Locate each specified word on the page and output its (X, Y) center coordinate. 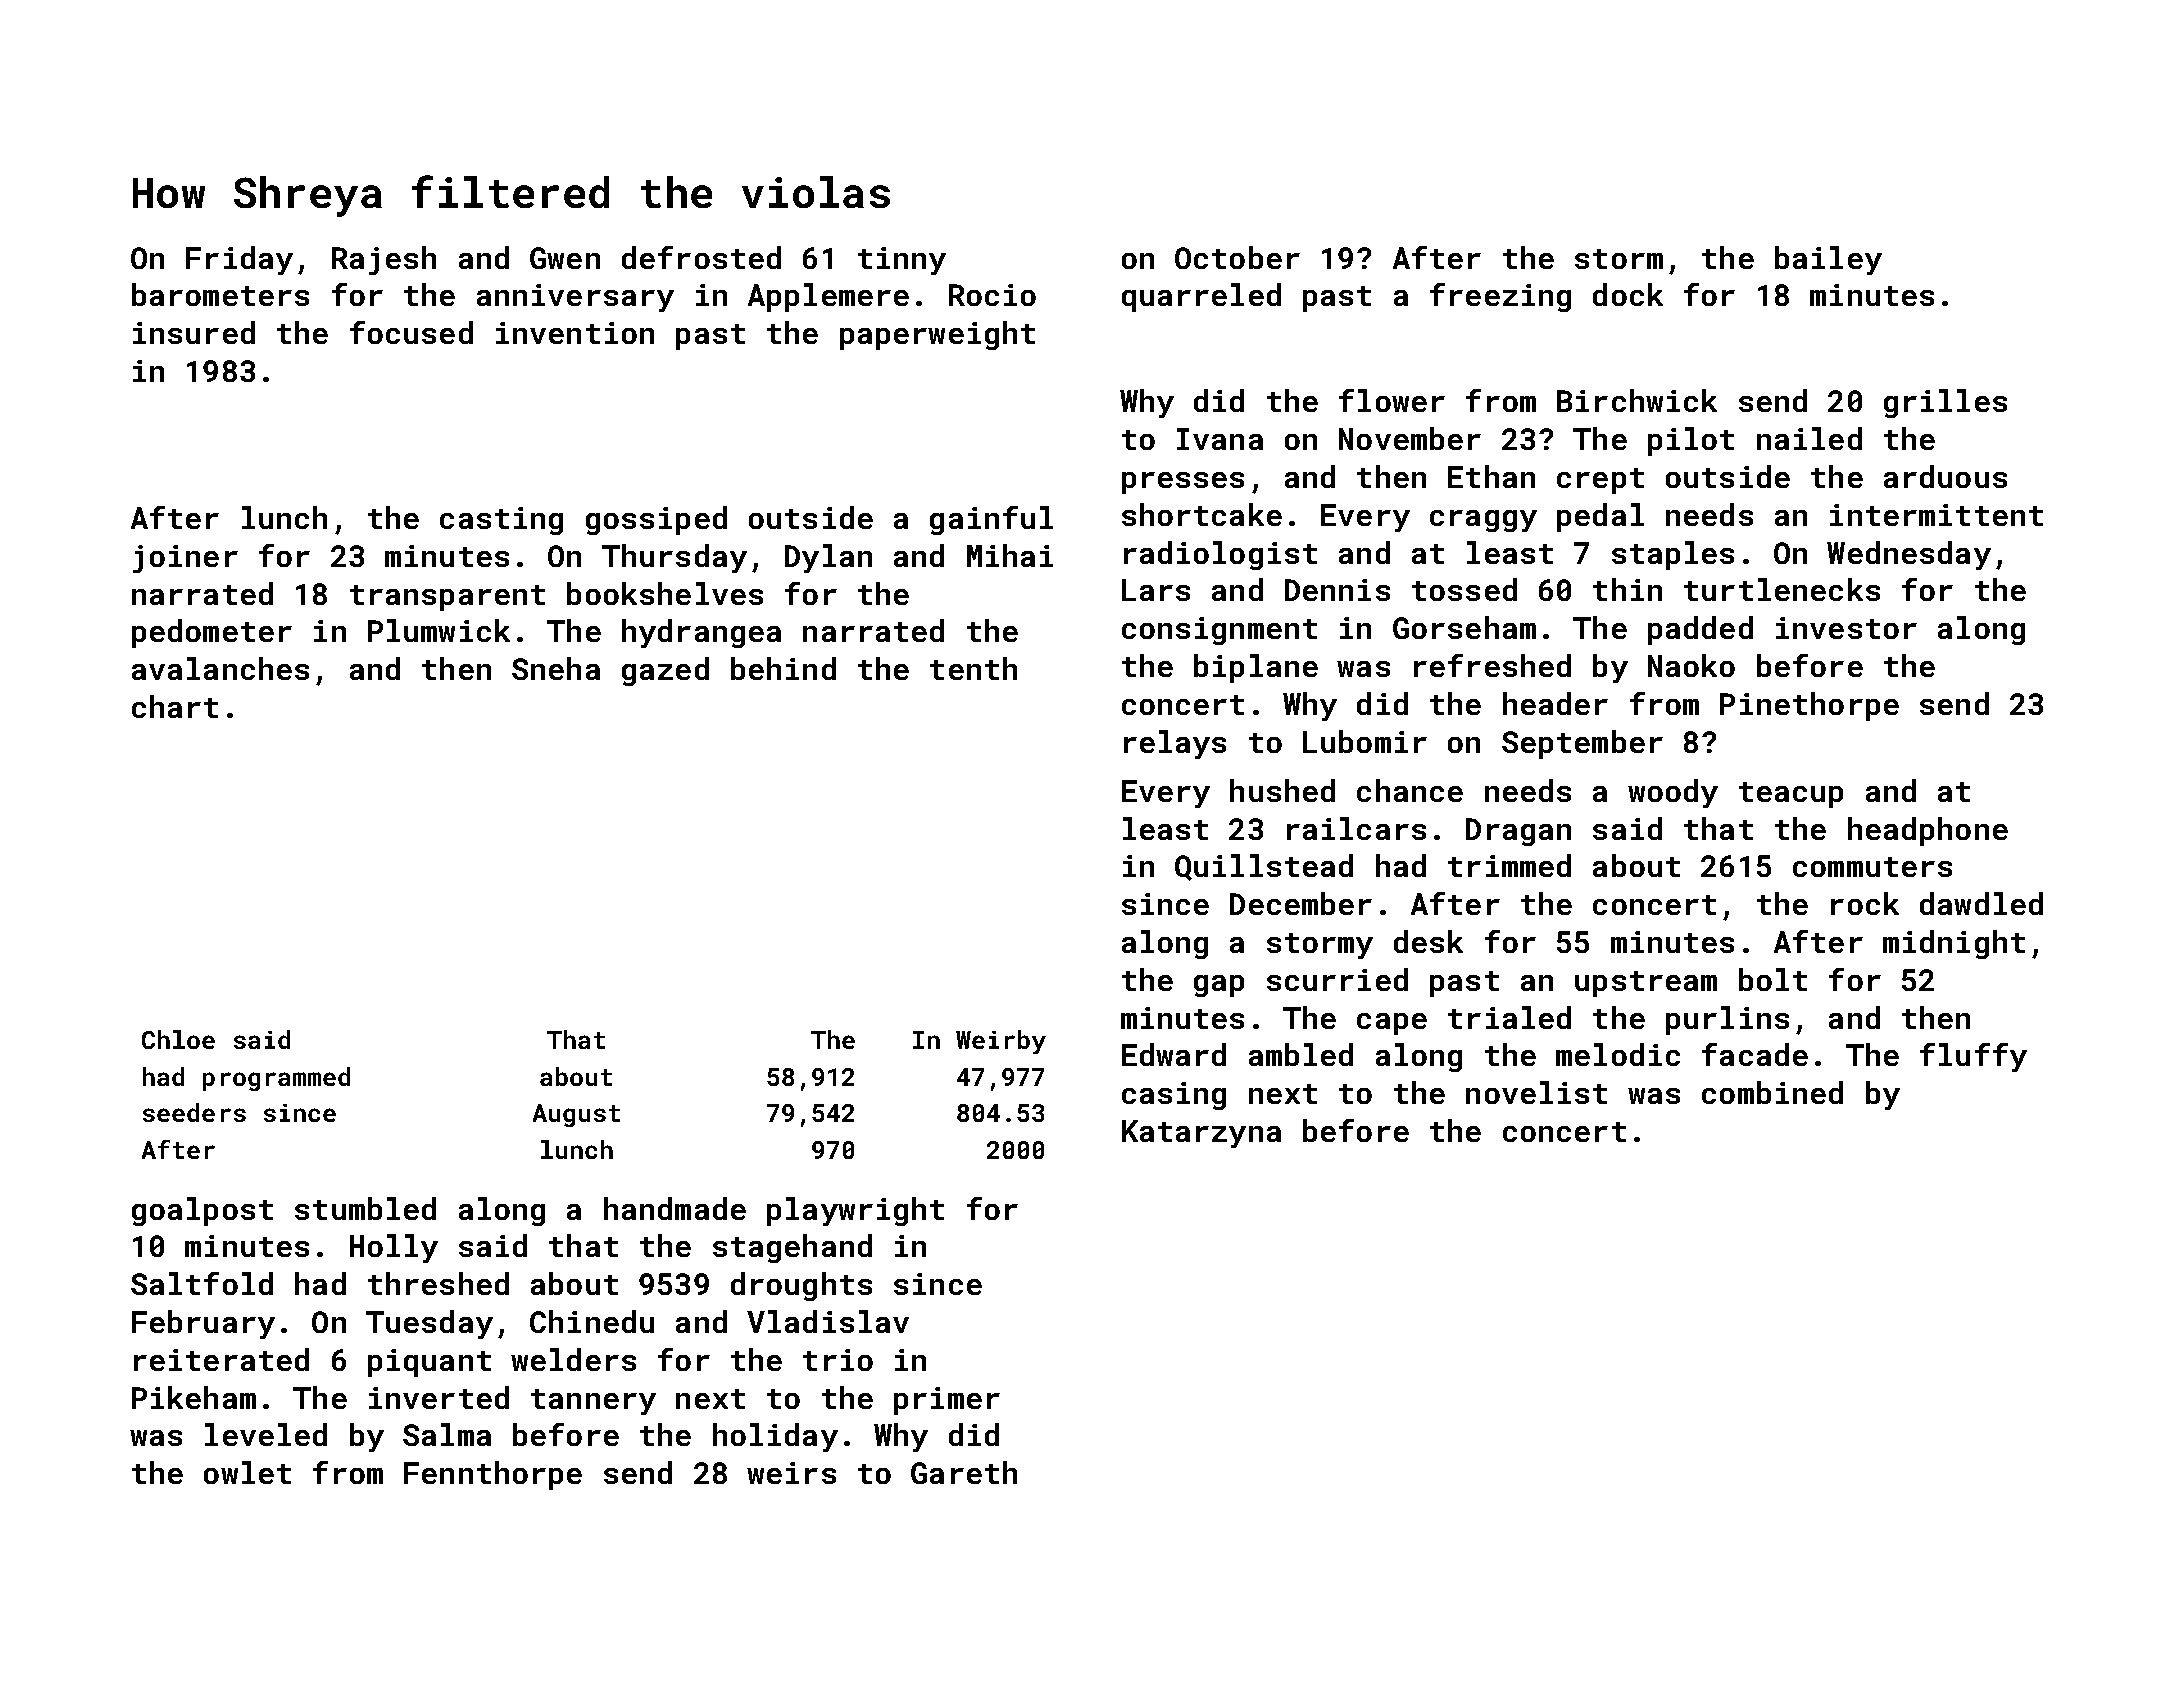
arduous (1945, 476)
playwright (855, 1211)
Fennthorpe (493, 1475)
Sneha (556, 668)
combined (1772, 1092)
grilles (1945, 403)
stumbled (365, 1208)
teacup (1791, 795)
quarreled (1201, 297)
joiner (185, 559)
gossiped (656, 520)
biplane (1256, 668)
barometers (220, 294)
